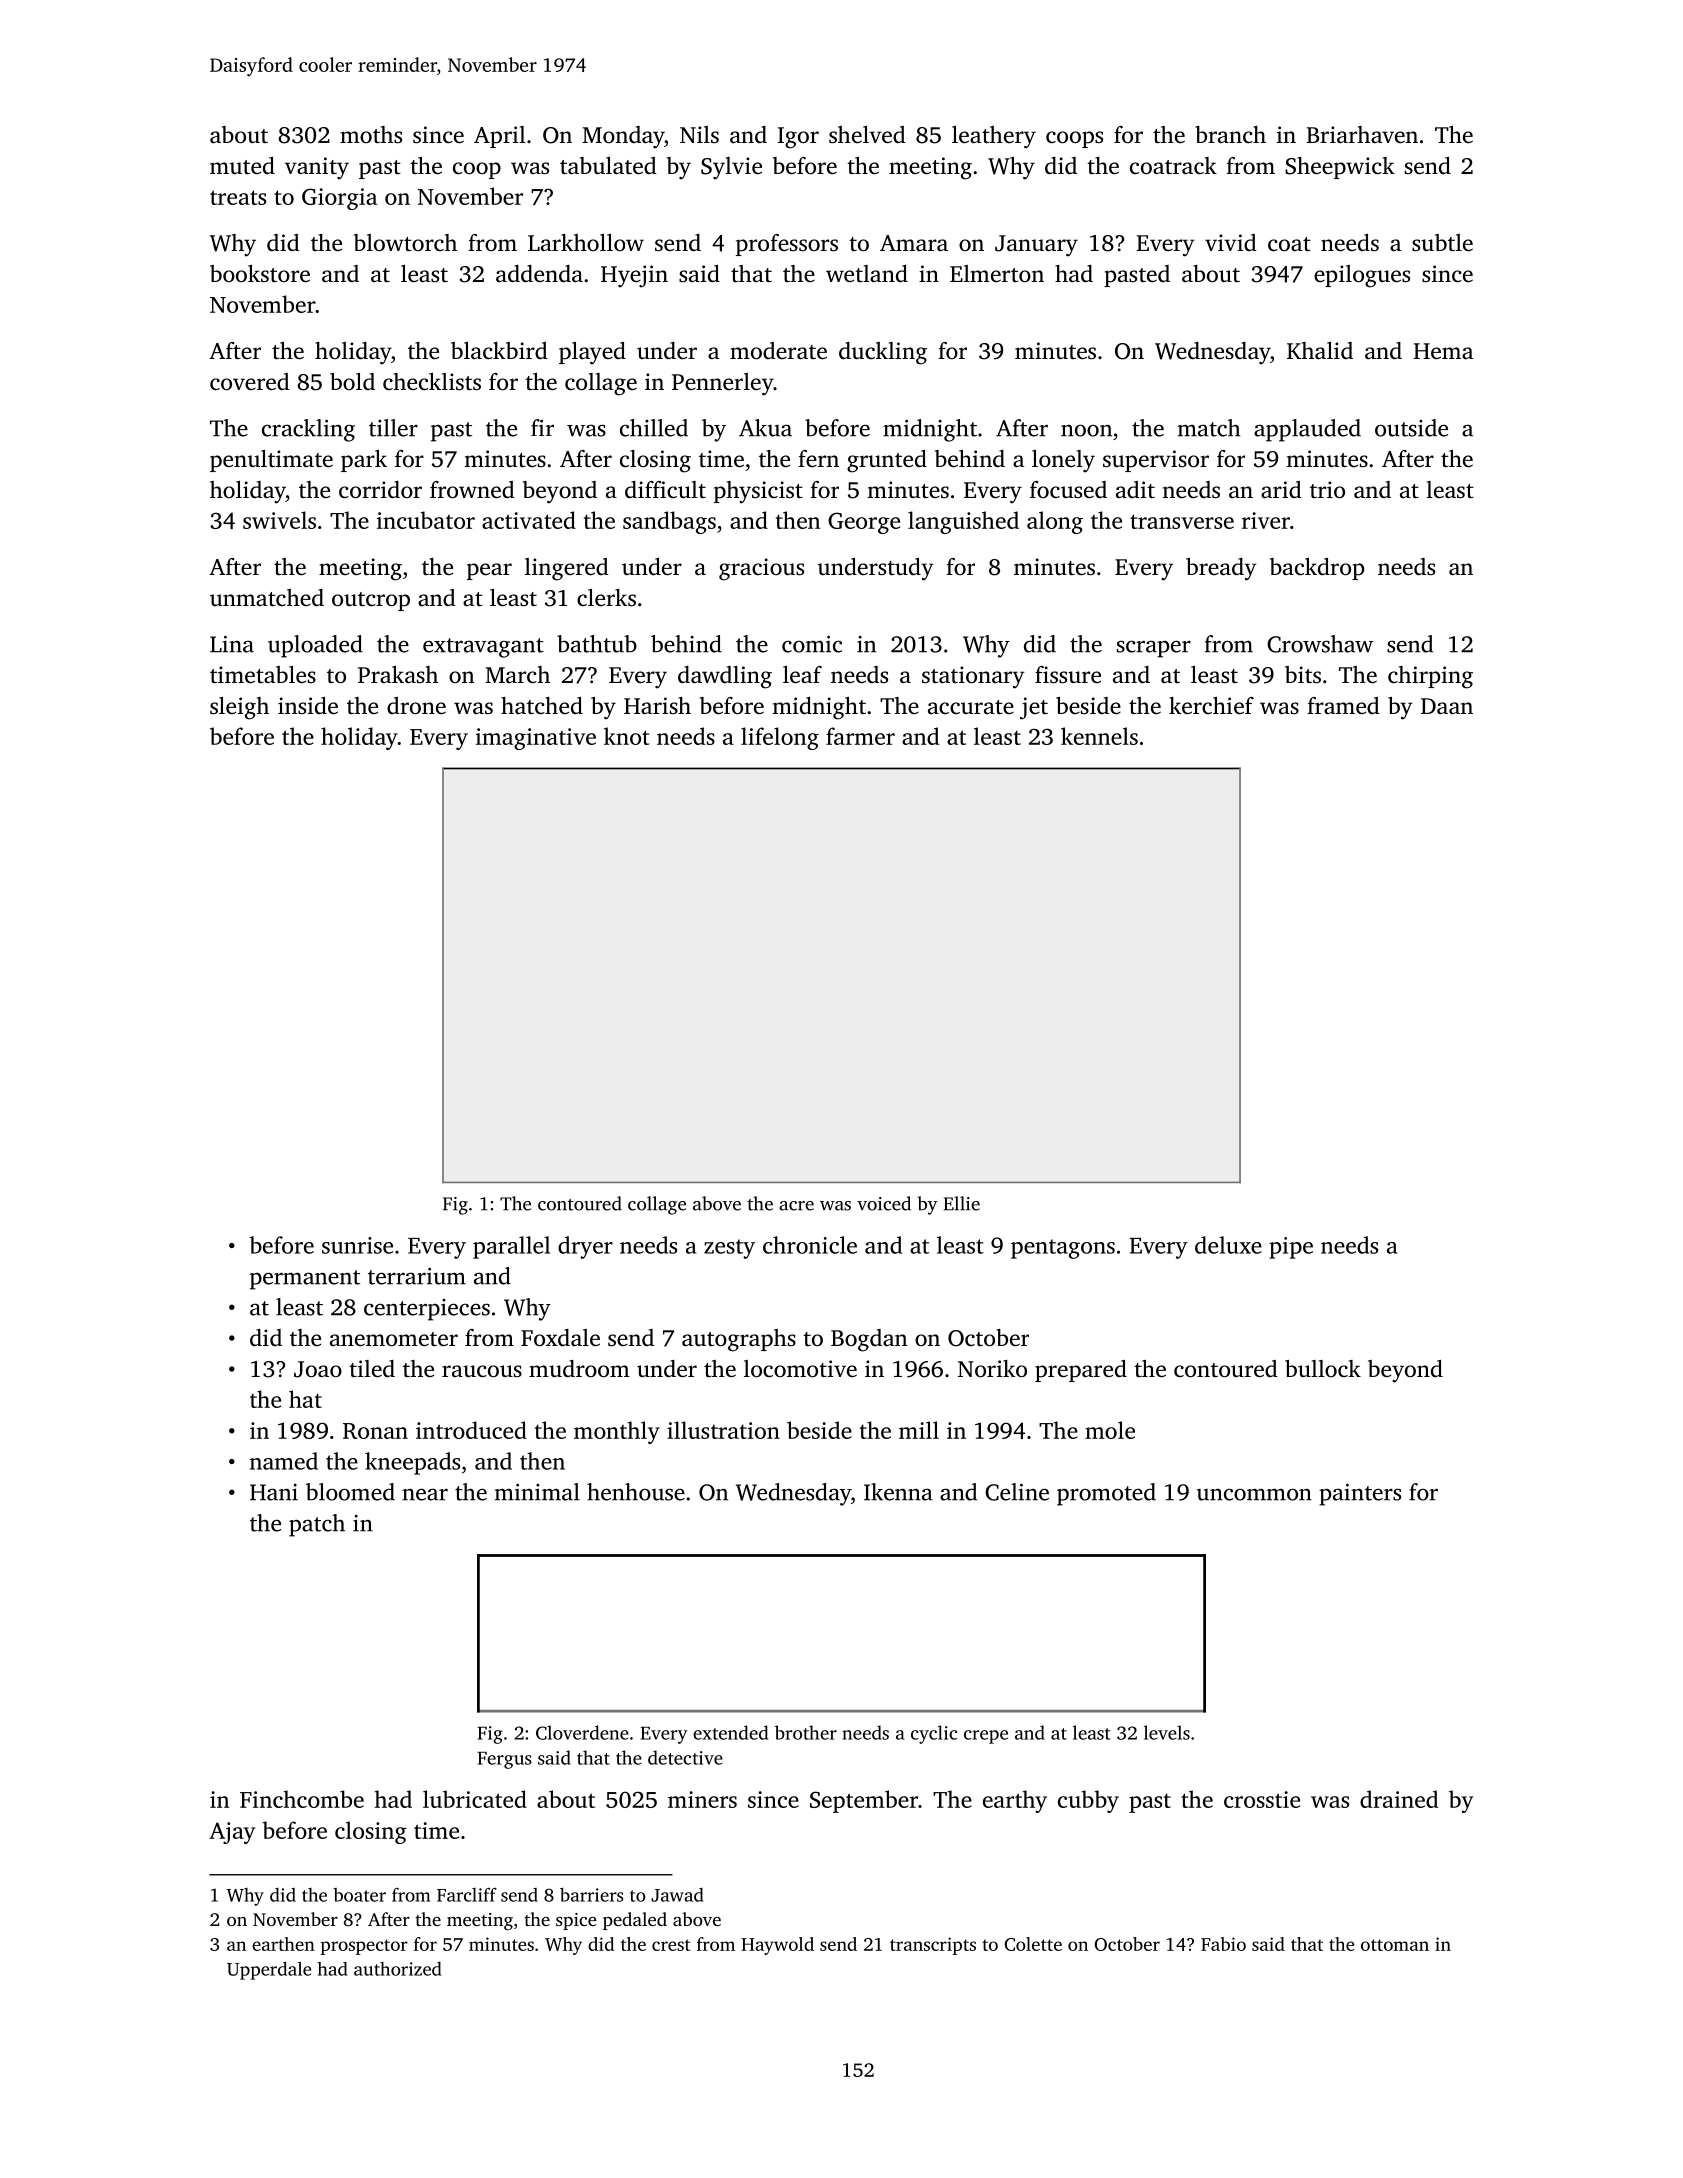 The height and width of the page is (2178, 1683). Describe the element at coordinates (1411, 428) in the page. I see `outside` at that location.
